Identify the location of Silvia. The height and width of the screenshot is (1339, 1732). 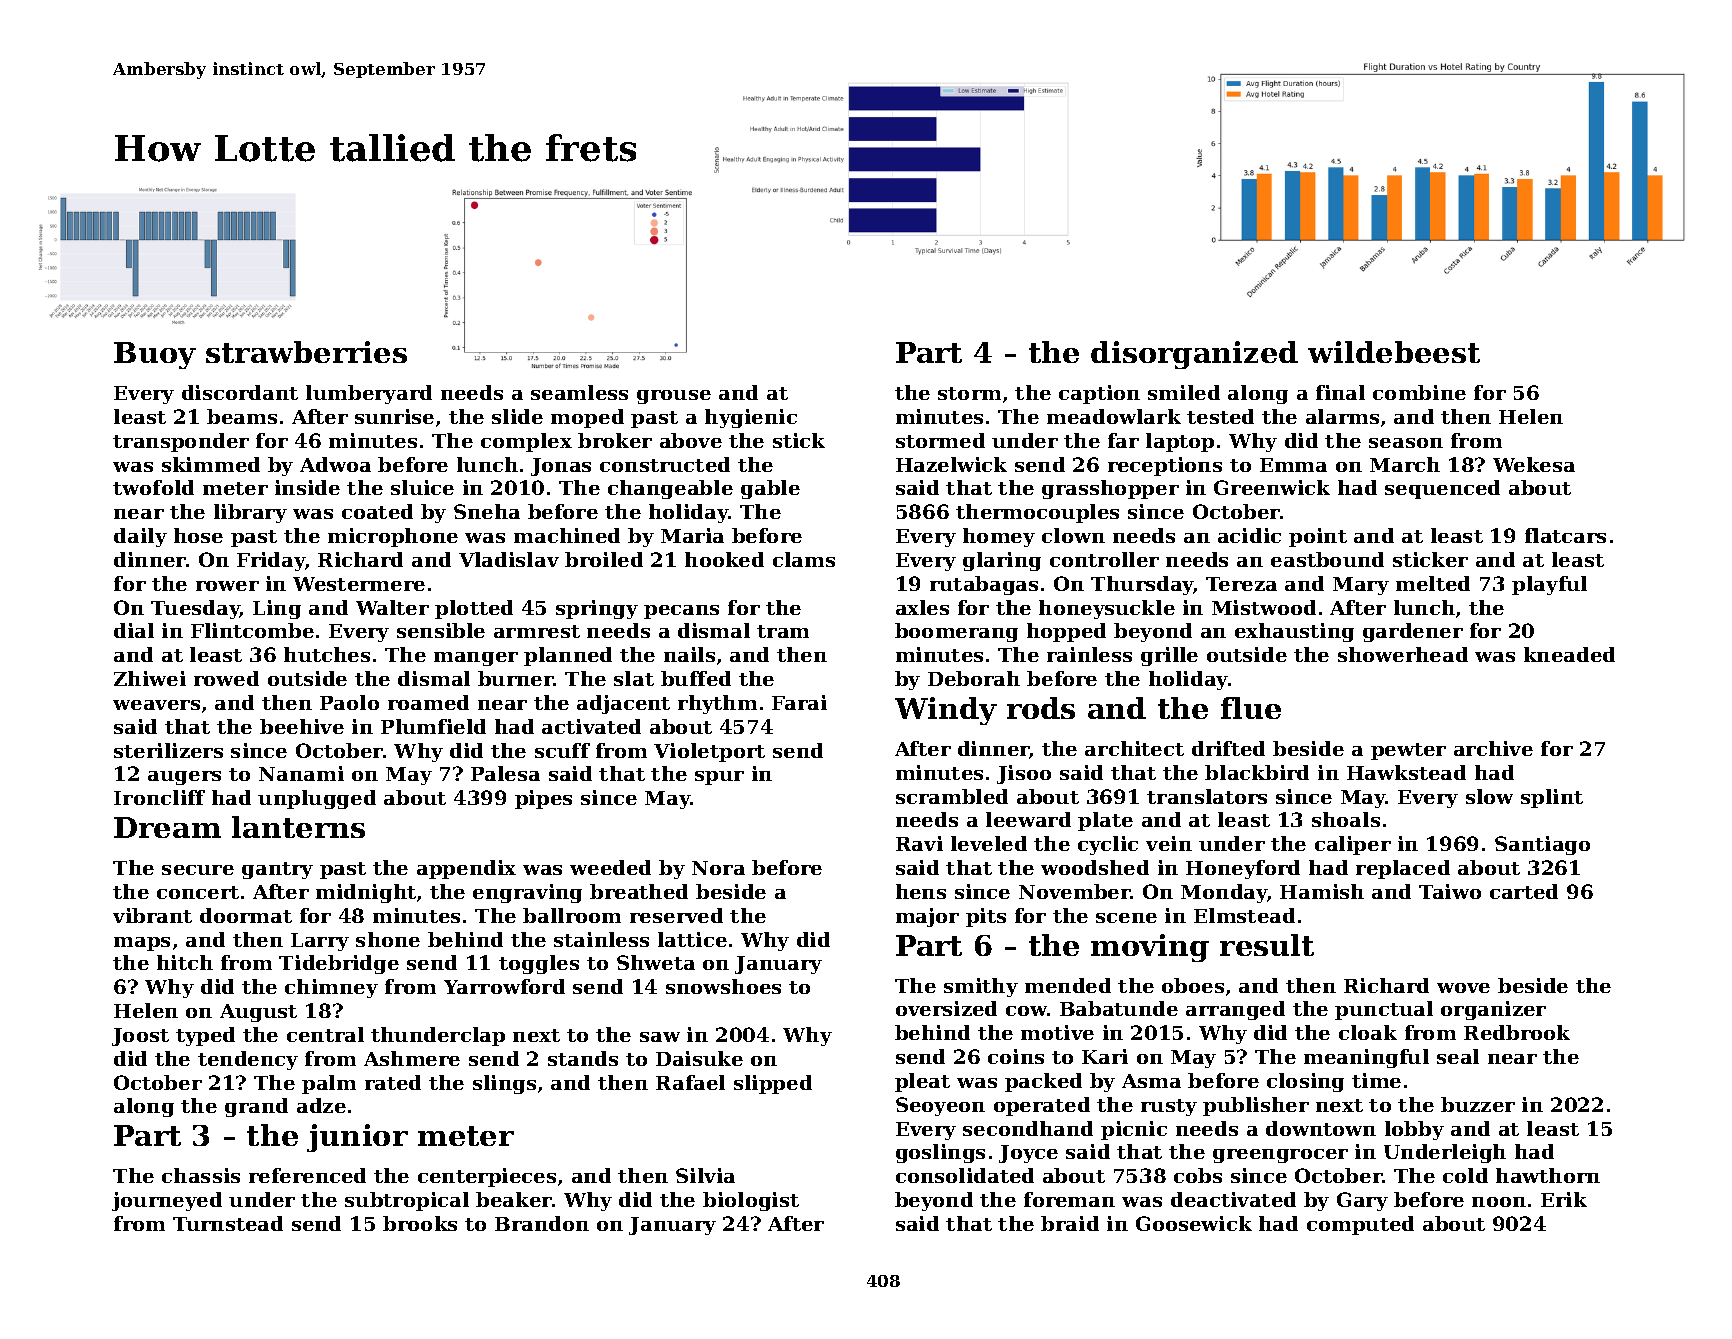
(705, 1175).
